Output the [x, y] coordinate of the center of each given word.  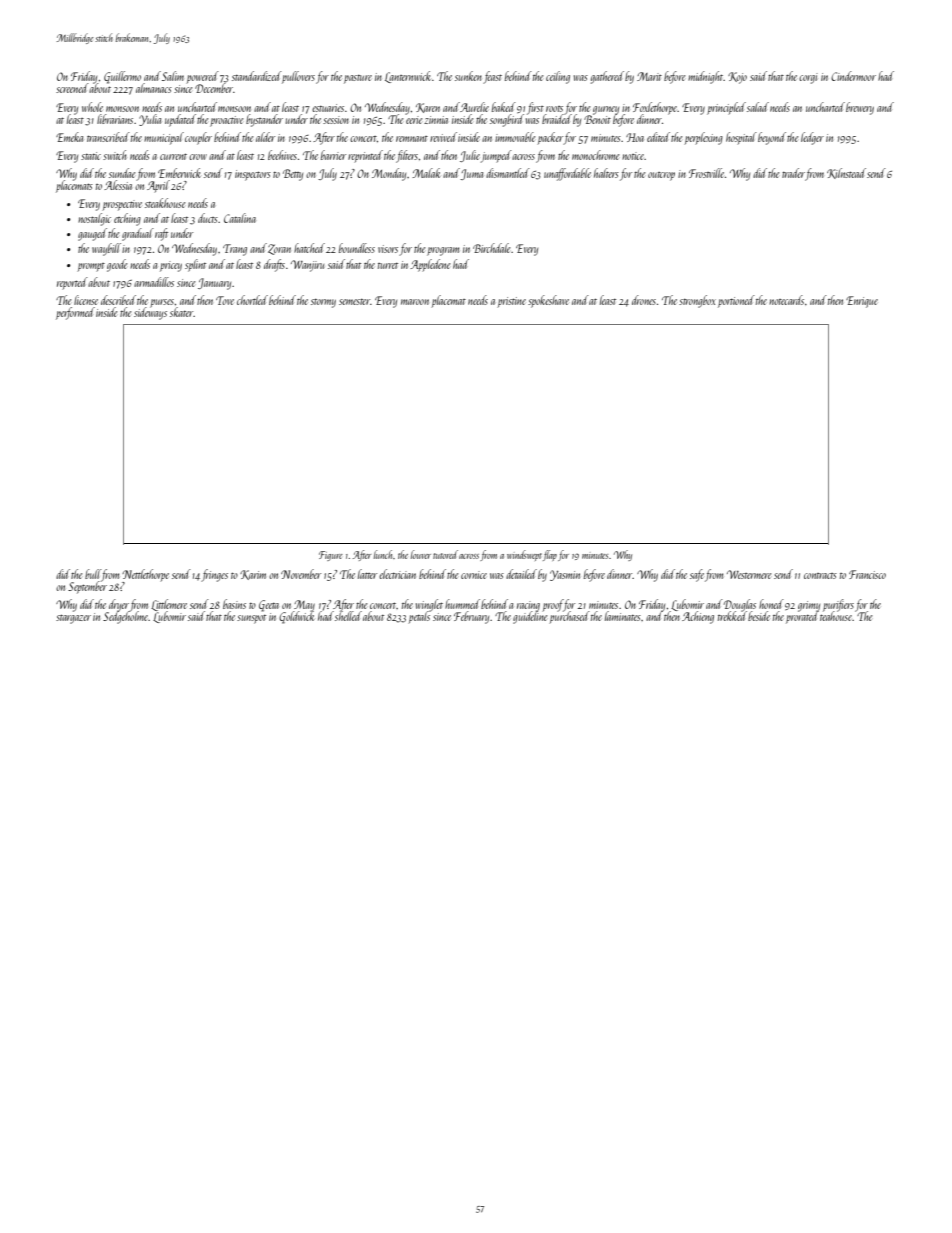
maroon [415, 302]
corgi [808, 78]
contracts [820, 576]
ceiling [558, 77]
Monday [389, 174]
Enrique [862, 302]
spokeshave [548, 301]
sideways [150, 314]
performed [75, 313]
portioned [736, 301]
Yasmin [565, 575]
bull [93, 574]
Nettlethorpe [145, 575]
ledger [812, 138]
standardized [256, 76]
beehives [282, 155]
